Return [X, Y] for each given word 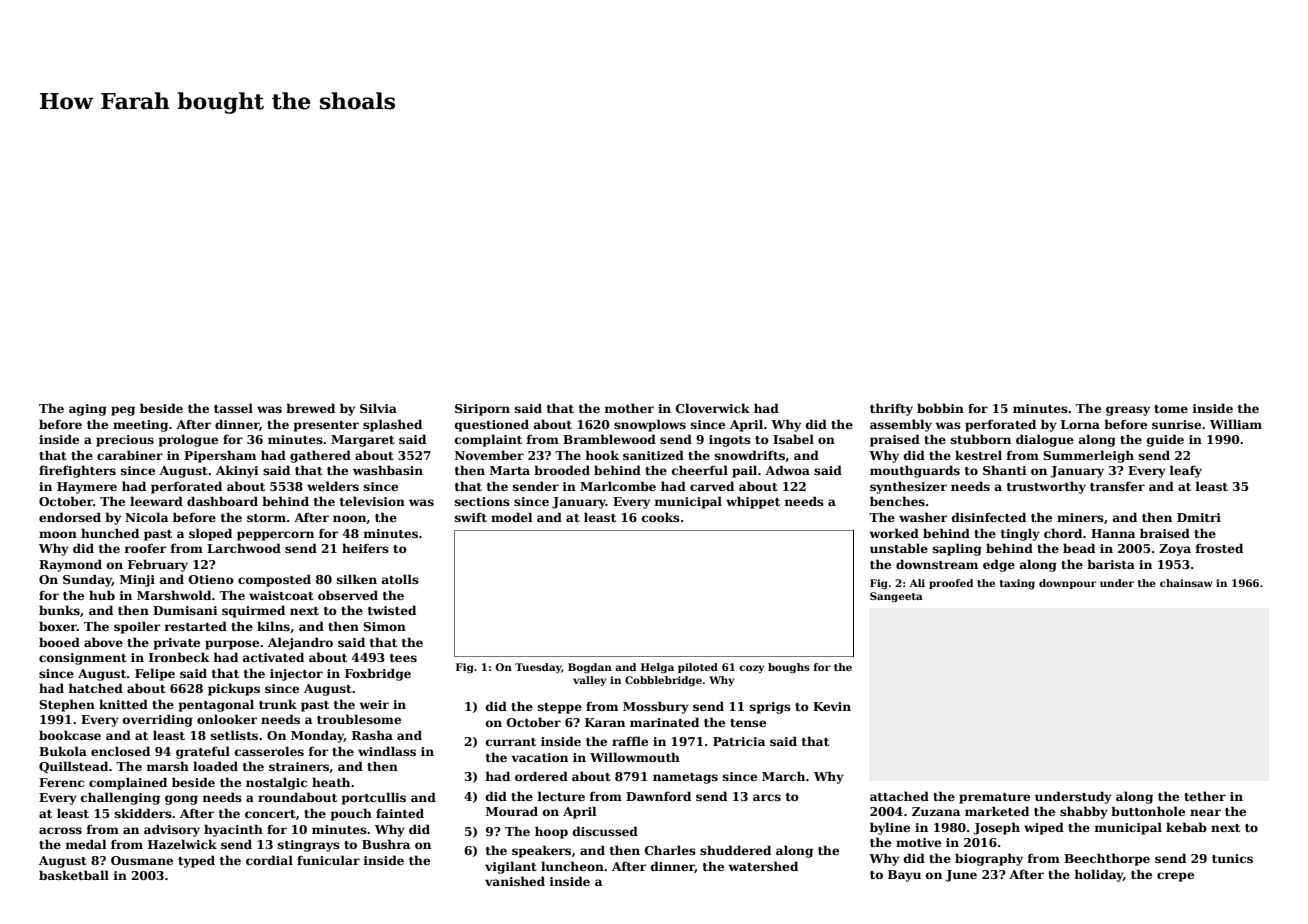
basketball [74, 875]
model [512, 517]
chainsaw [1186, 583]
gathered [320, 456]
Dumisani [185, 610]
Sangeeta [896, 597]
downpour [1068, 584]
